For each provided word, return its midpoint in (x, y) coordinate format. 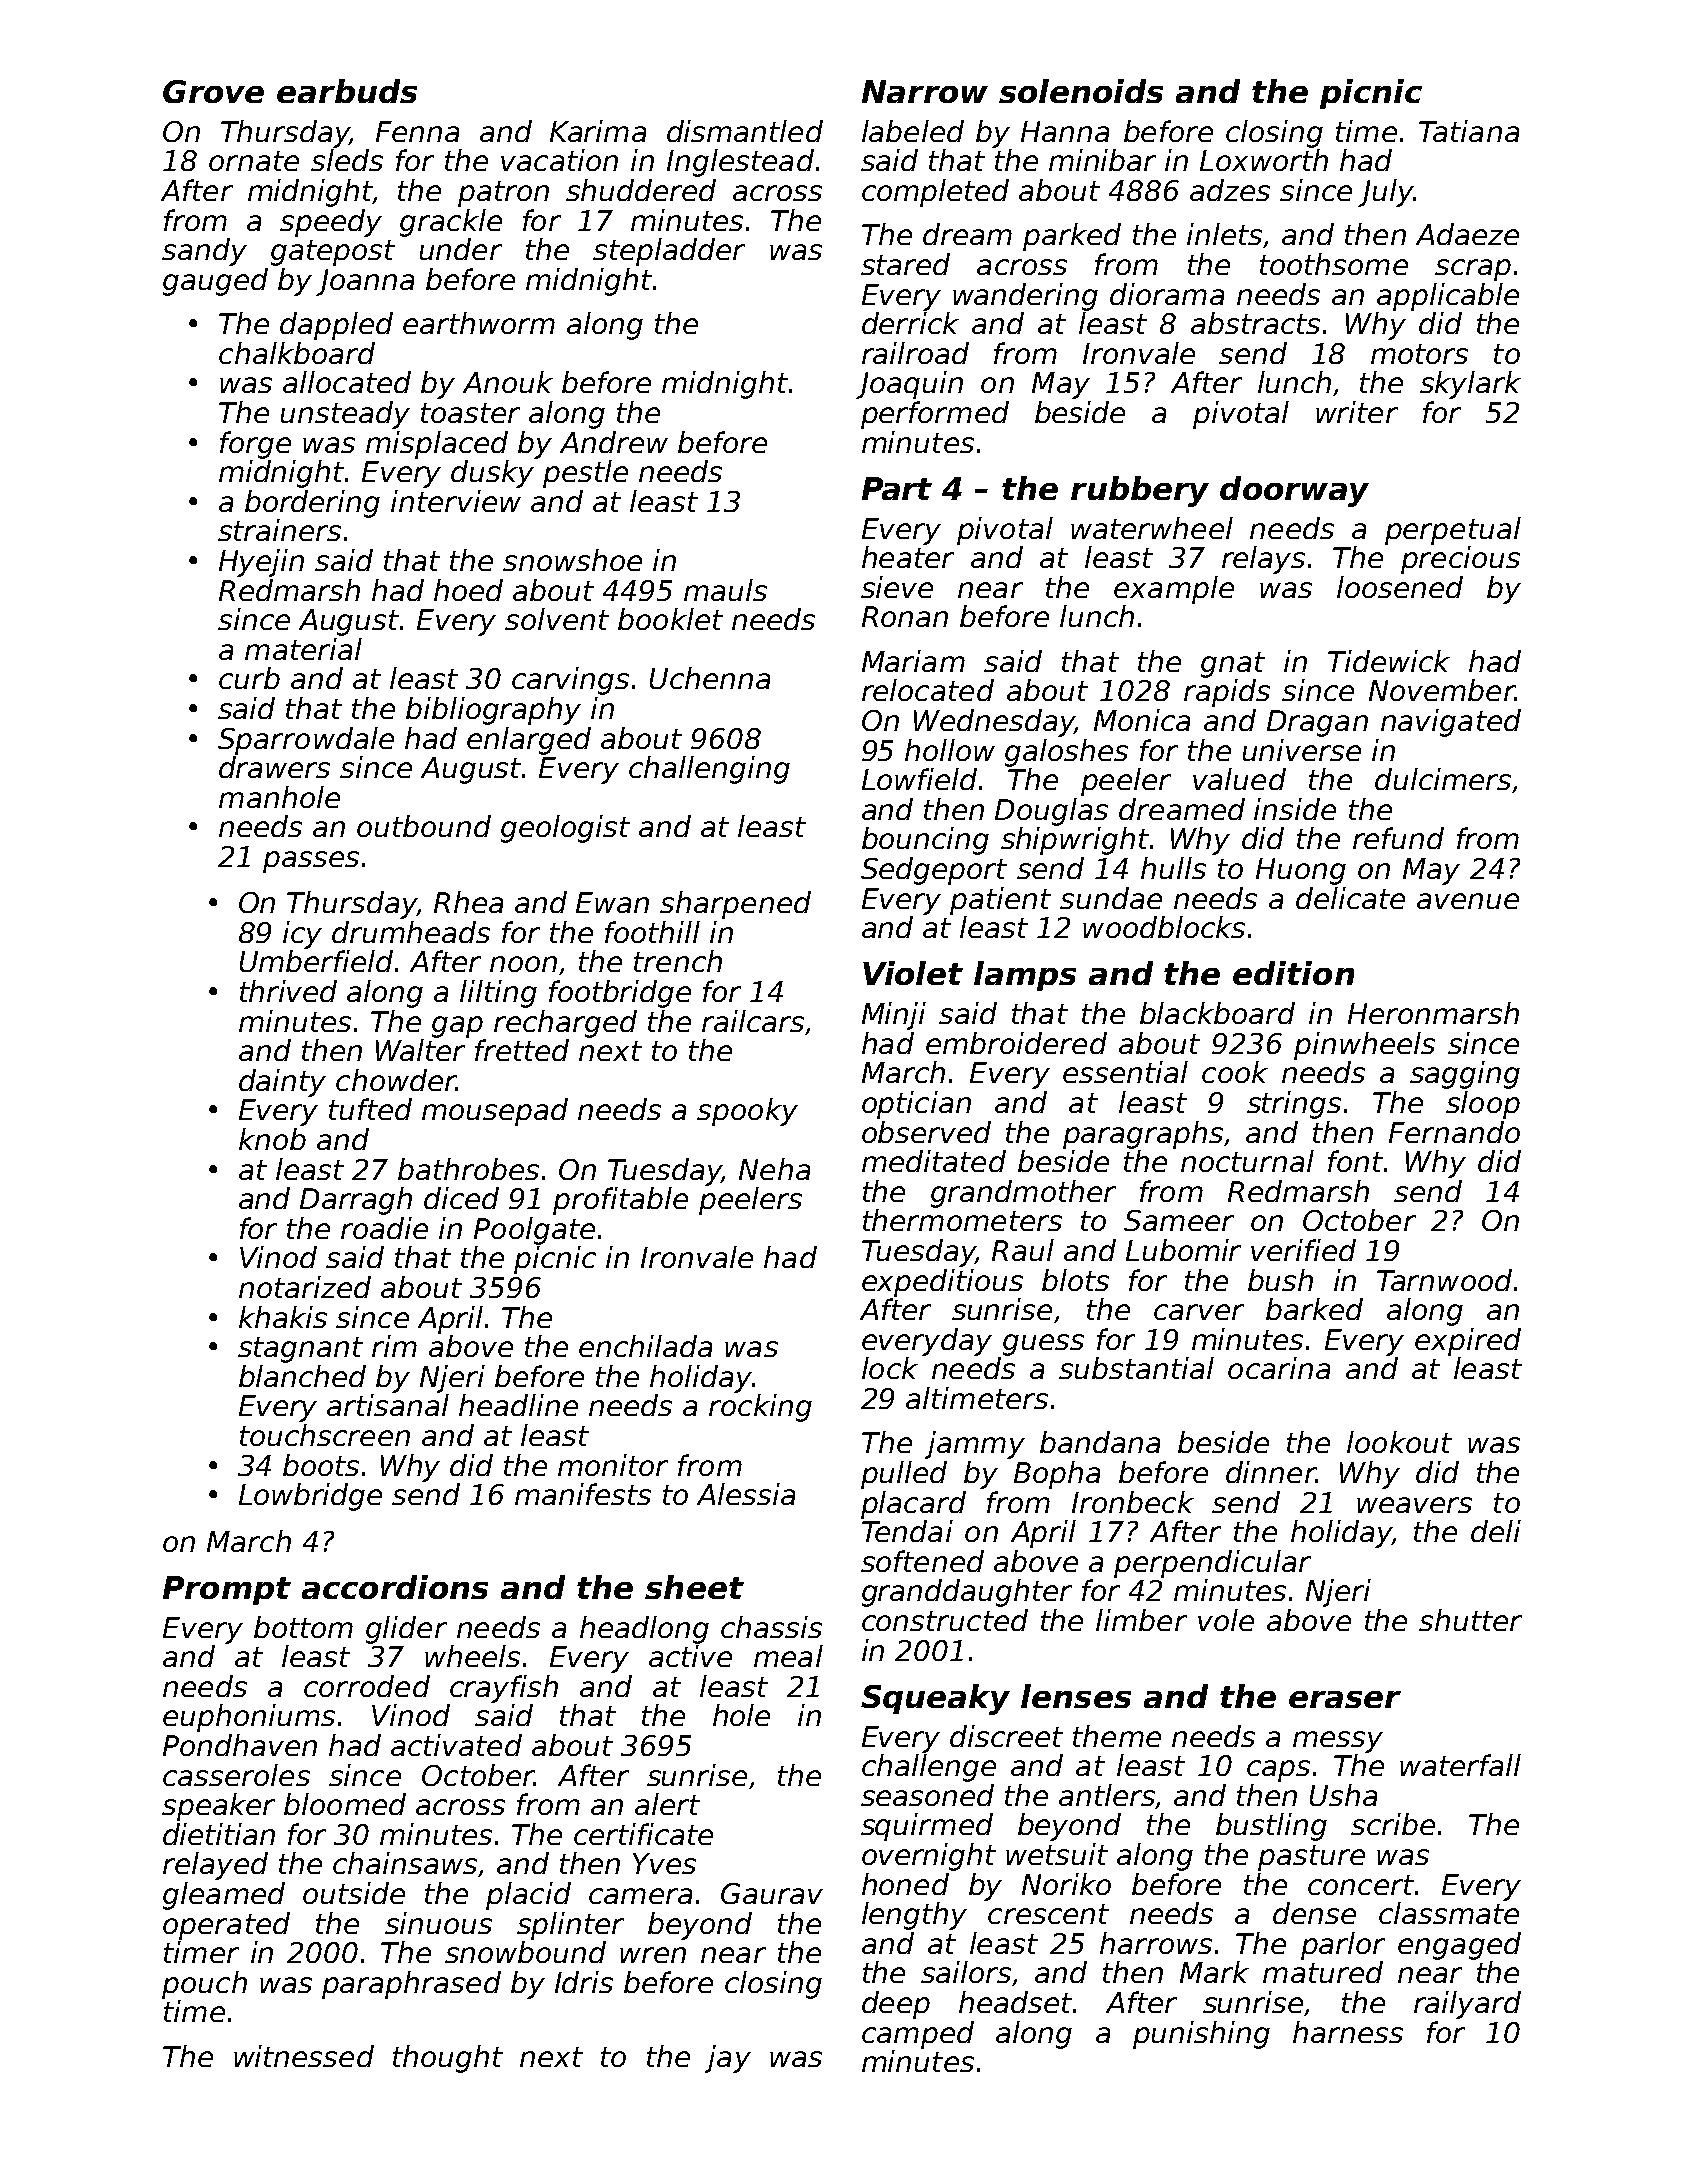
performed (935, 415)
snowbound (525, 1952)
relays (1263, 560)
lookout (1399, 1442)
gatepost (333, 253)
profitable (620, 1201)
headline (518, 1405)
